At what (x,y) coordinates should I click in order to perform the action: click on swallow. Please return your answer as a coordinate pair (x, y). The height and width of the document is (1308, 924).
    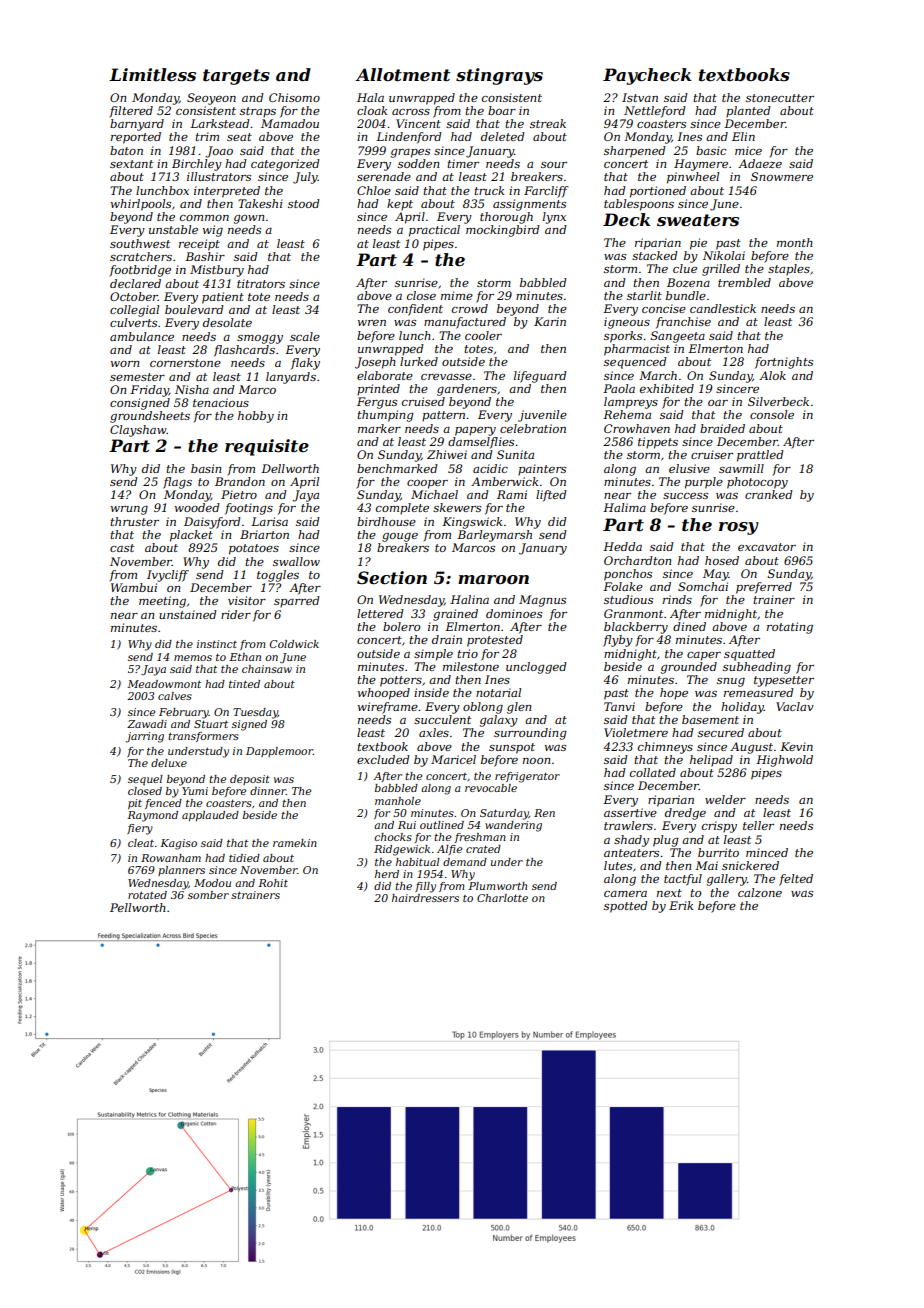
    Looking at the image, I should click on (296, 561).
